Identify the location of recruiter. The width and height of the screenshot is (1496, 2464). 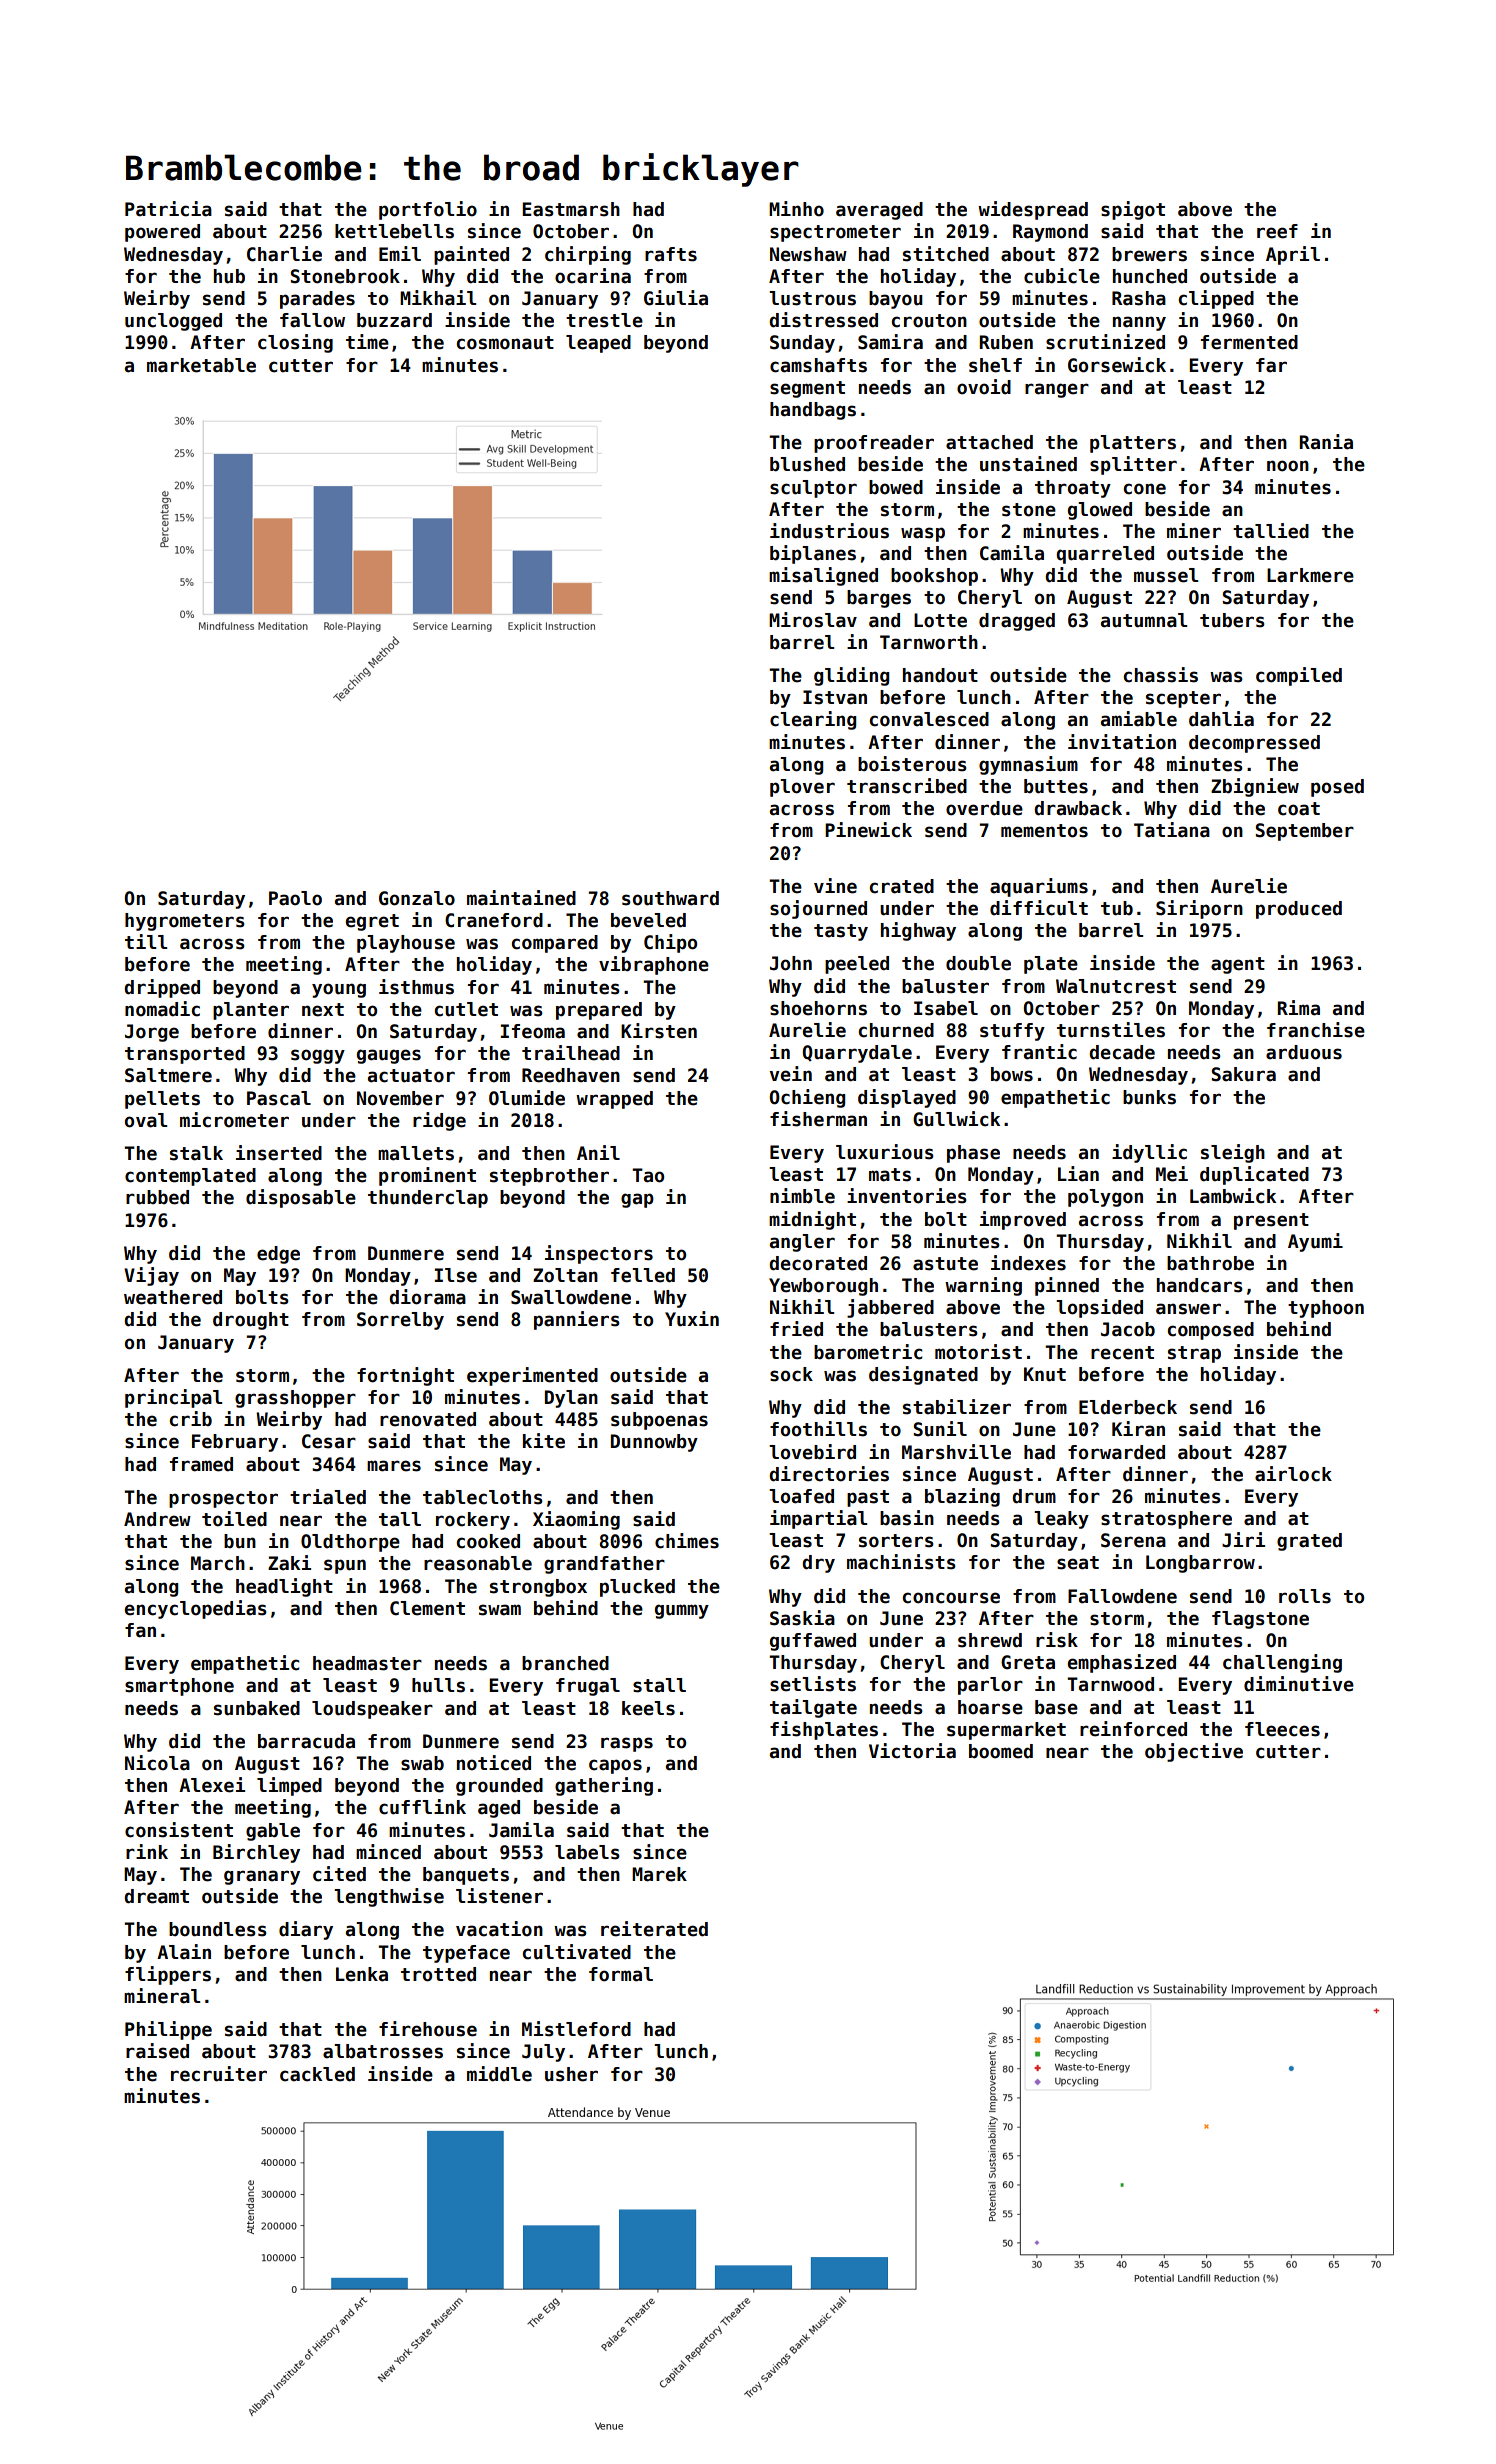
(219, 2074).
